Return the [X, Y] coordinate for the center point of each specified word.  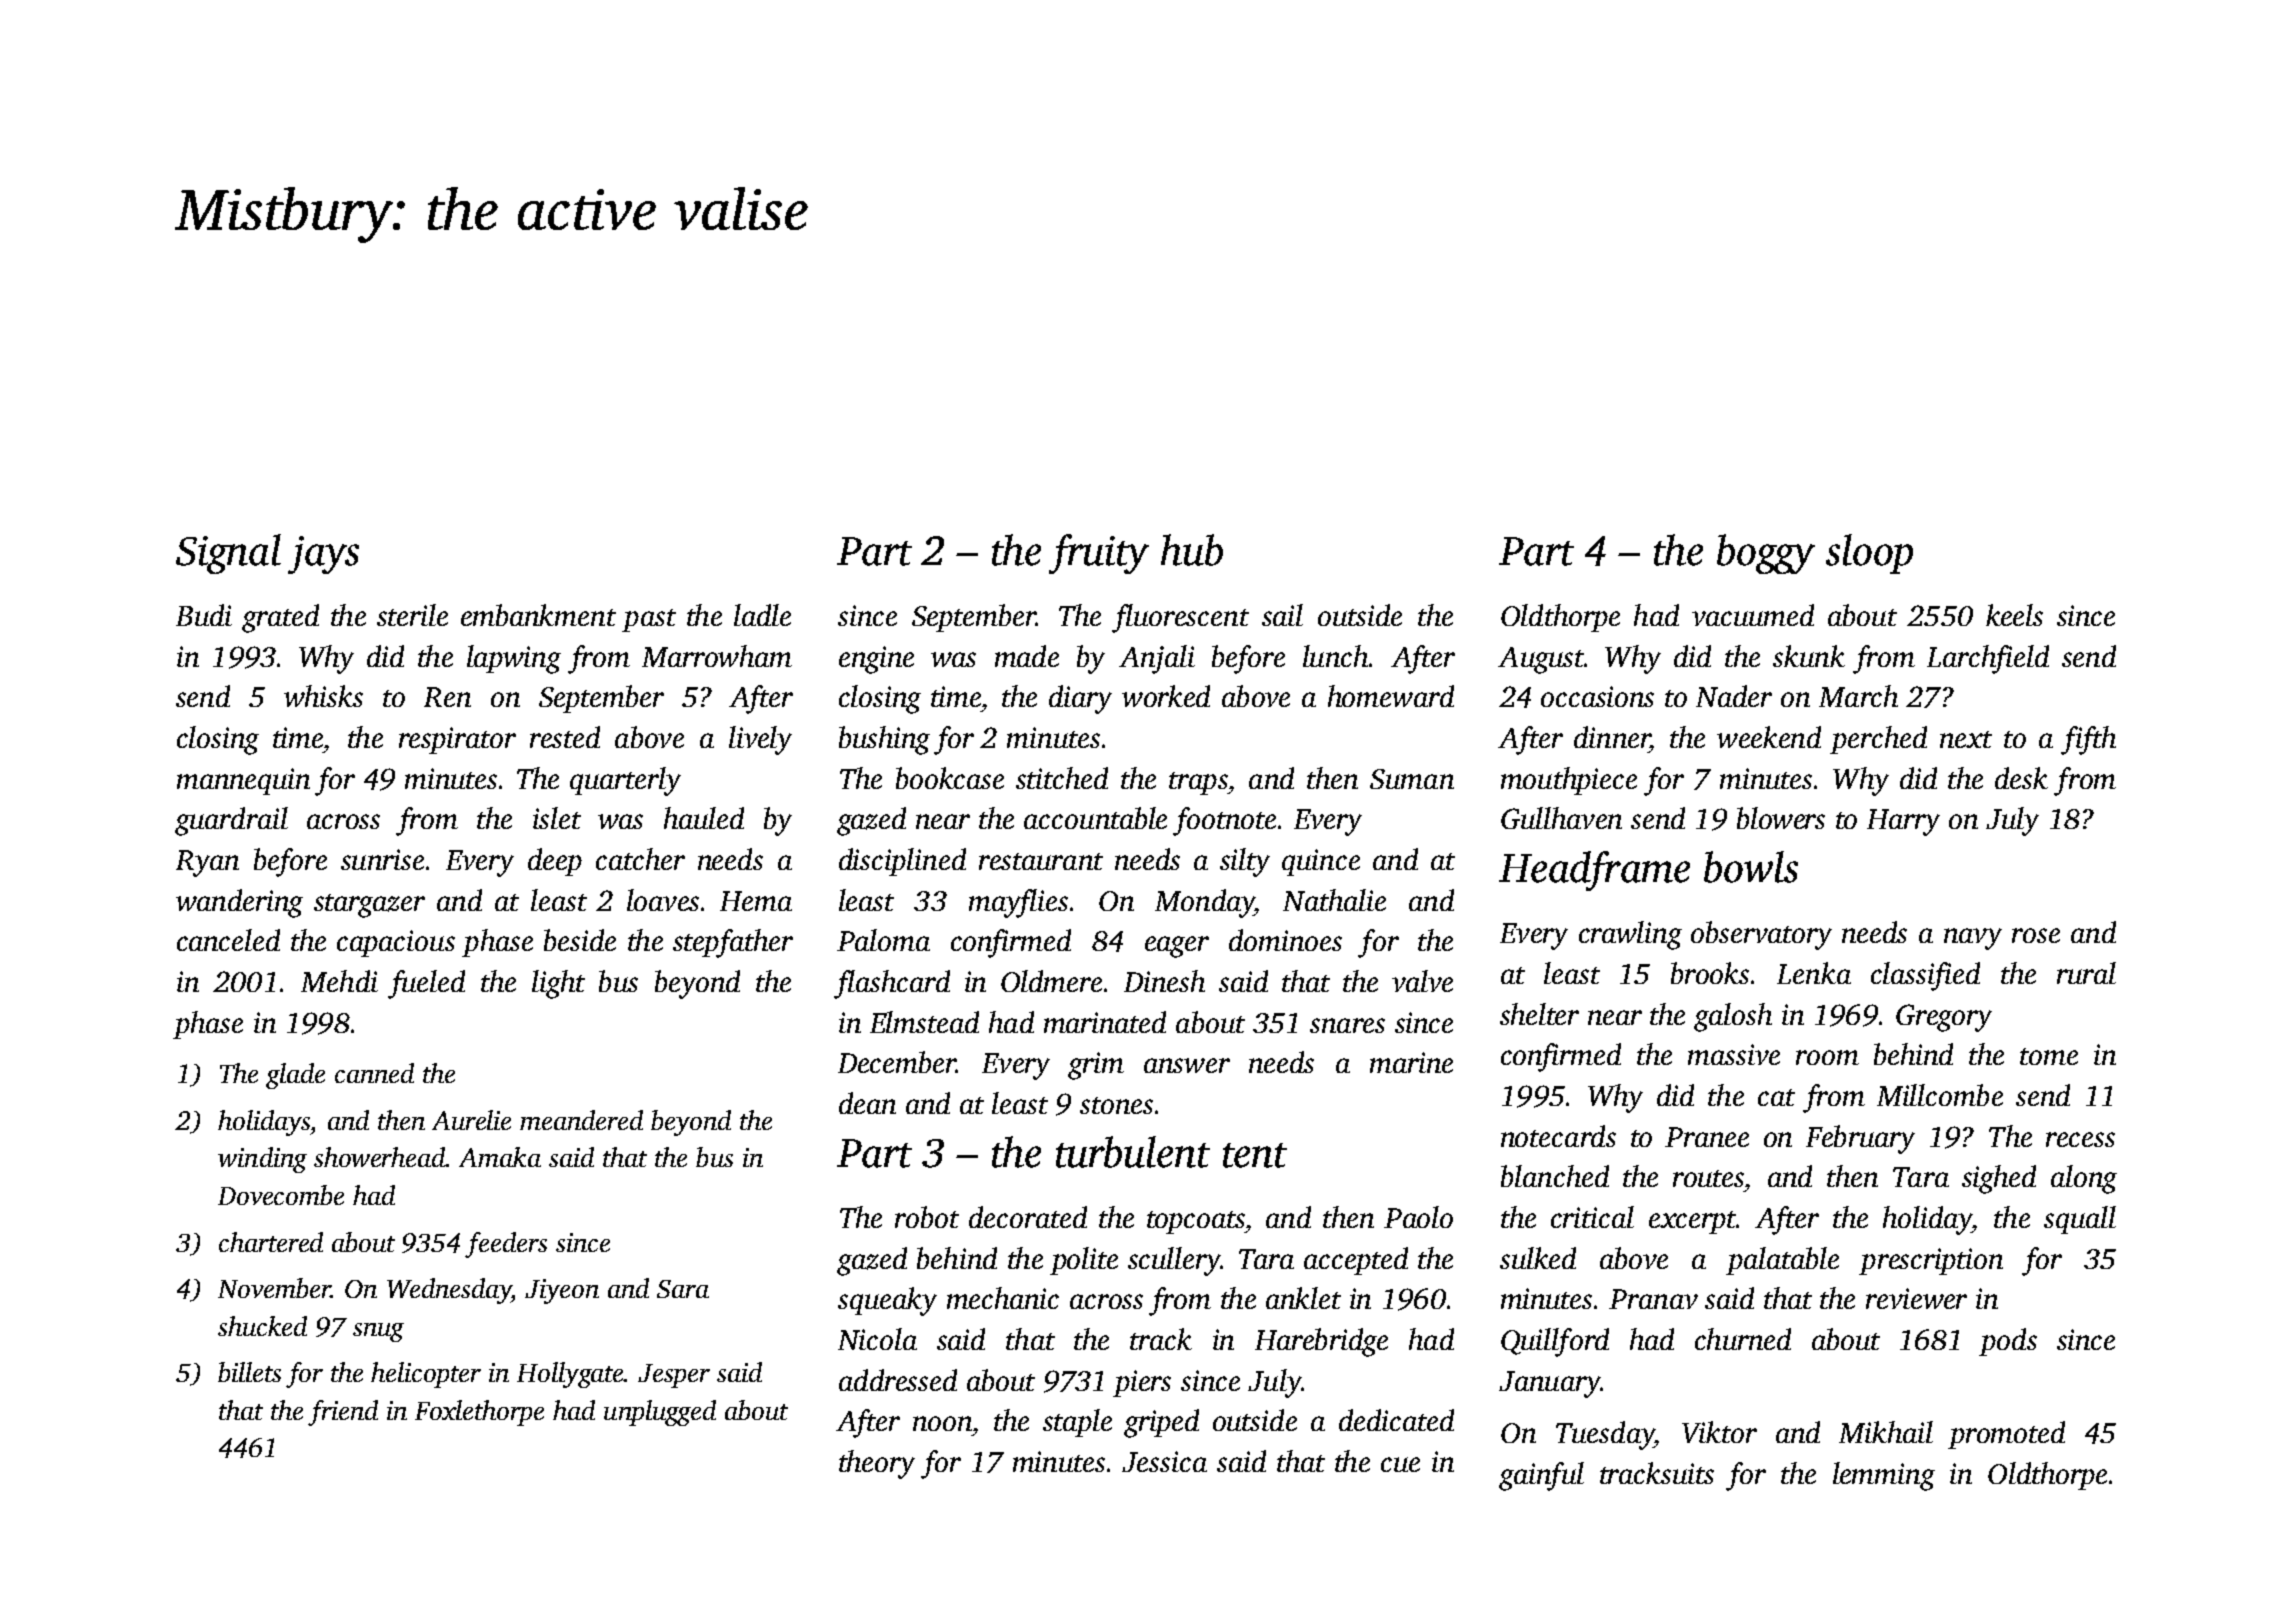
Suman [1412, 779]
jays [323, 555]
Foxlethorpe [479, 1413]
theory [877, 1464]
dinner [1612, 737]
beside [580, 940]
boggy [1766, 554]
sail [1282, 615]
